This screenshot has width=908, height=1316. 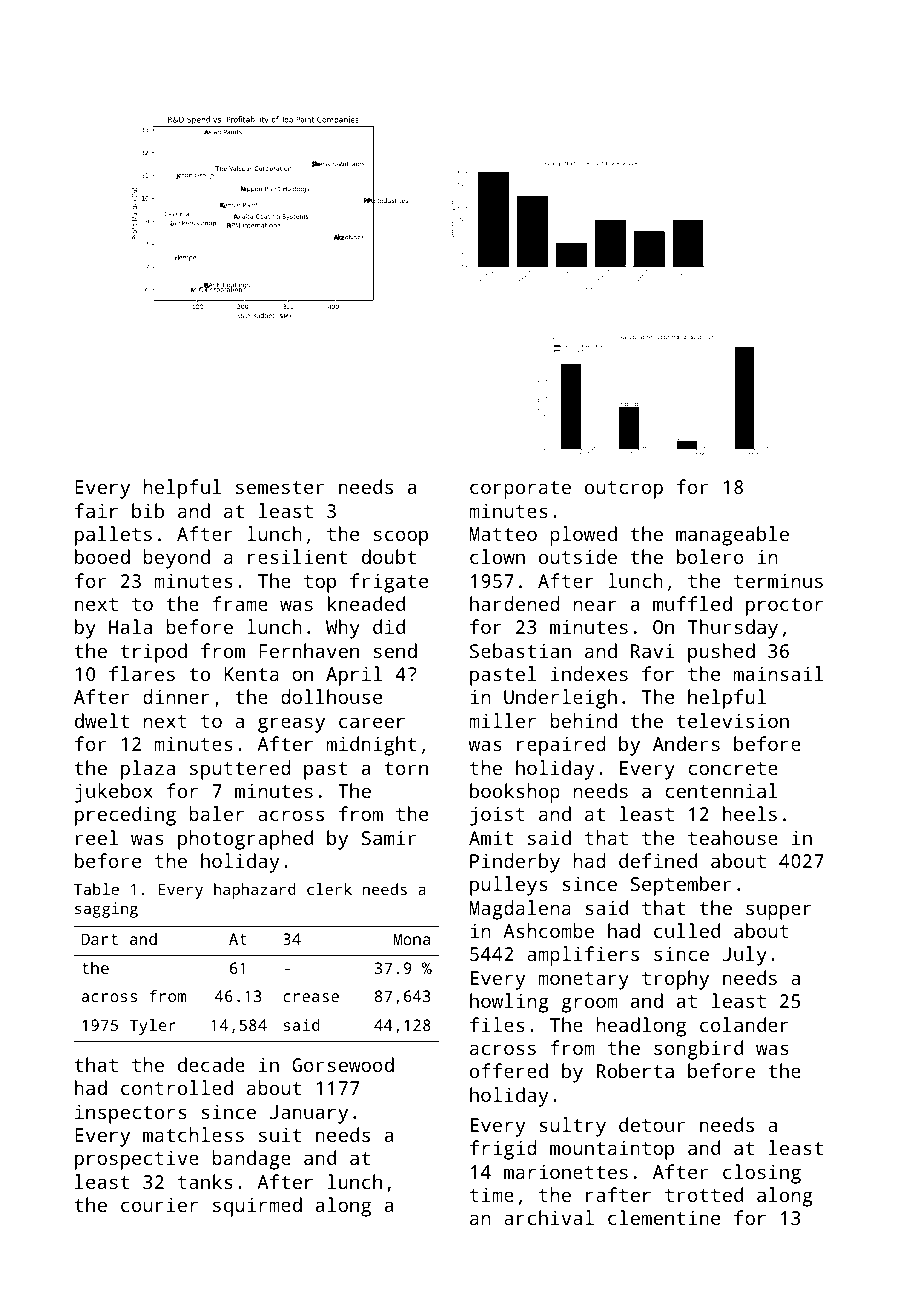 What do you see at coordinates (509, 1070) in the screenshot?
I see `offered` at bounding box center [509, 1070].
